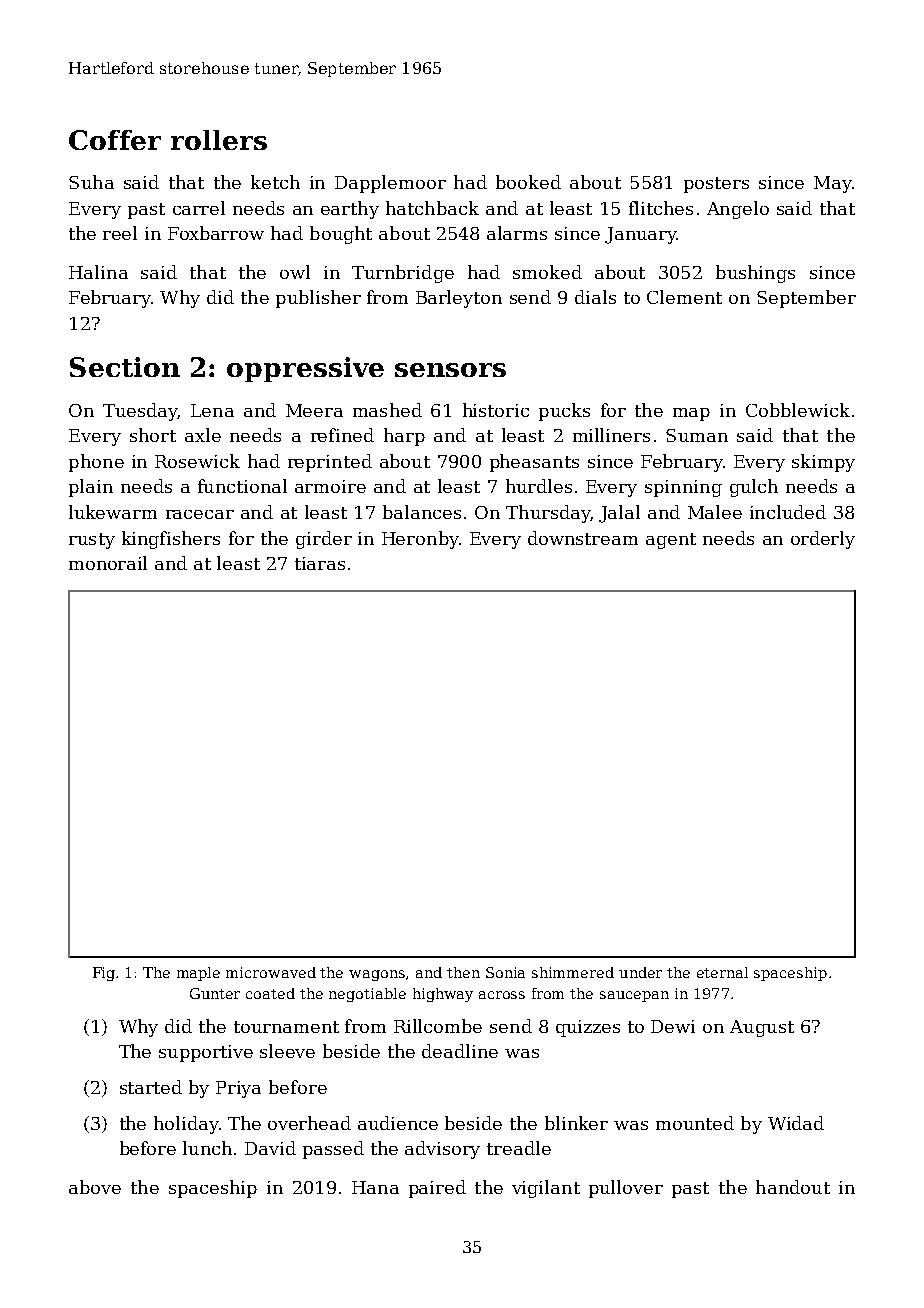 Image resolution: width=924 pixels, height=1308 pixels. Describe the element at coordinates (583, 538) in the document. I see `downstream` at that location.
